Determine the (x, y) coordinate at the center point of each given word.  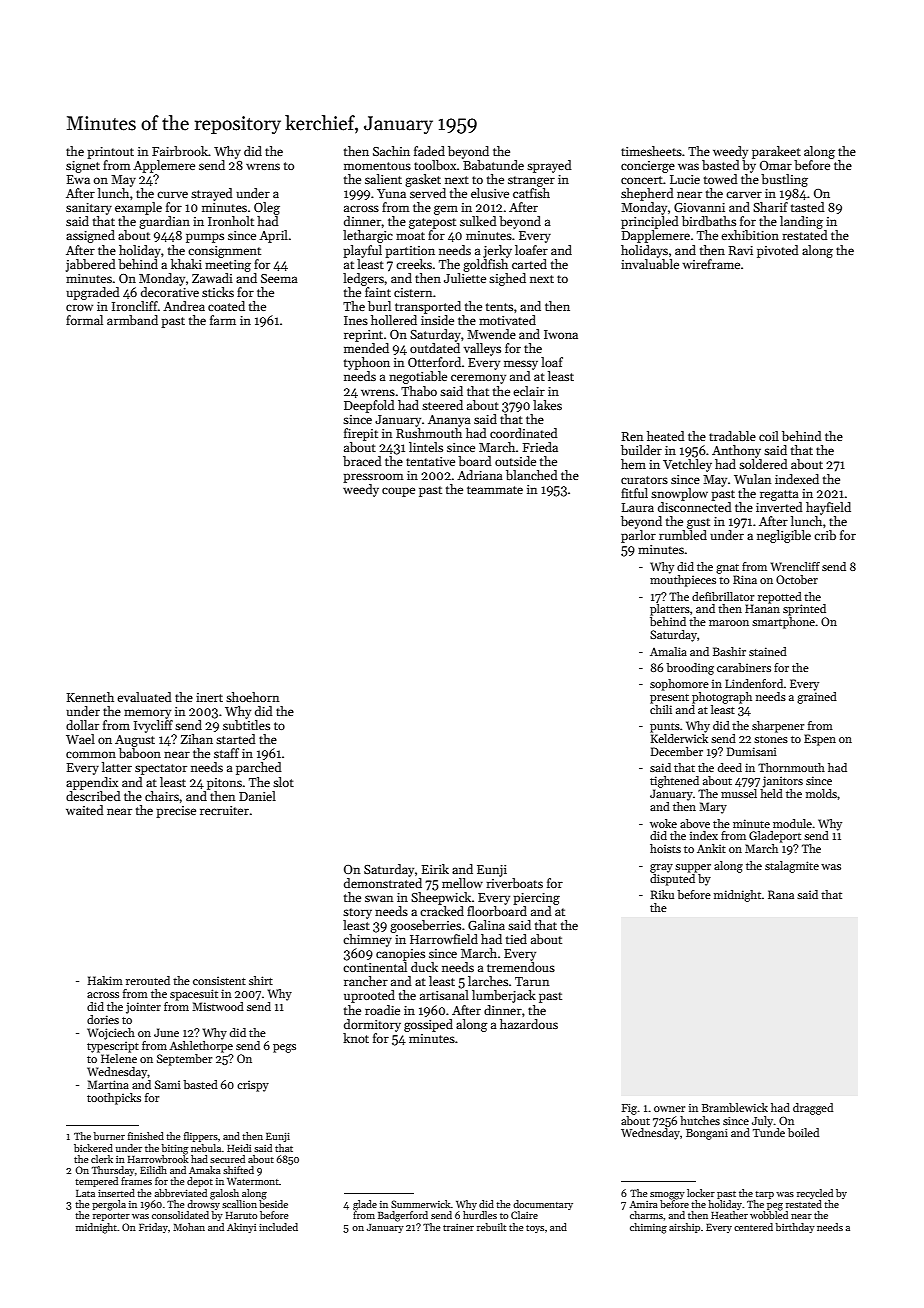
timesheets (651, 151)
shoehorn (252, 697)
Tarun (532, 981)
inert (209, 697)
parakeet (776, 152)
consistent (219, 980)
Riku (662, 894)
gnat (727, 569)
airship (684, 1228)
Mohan (189, 1227)
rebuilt (491, 1227)
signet (83, 167)
